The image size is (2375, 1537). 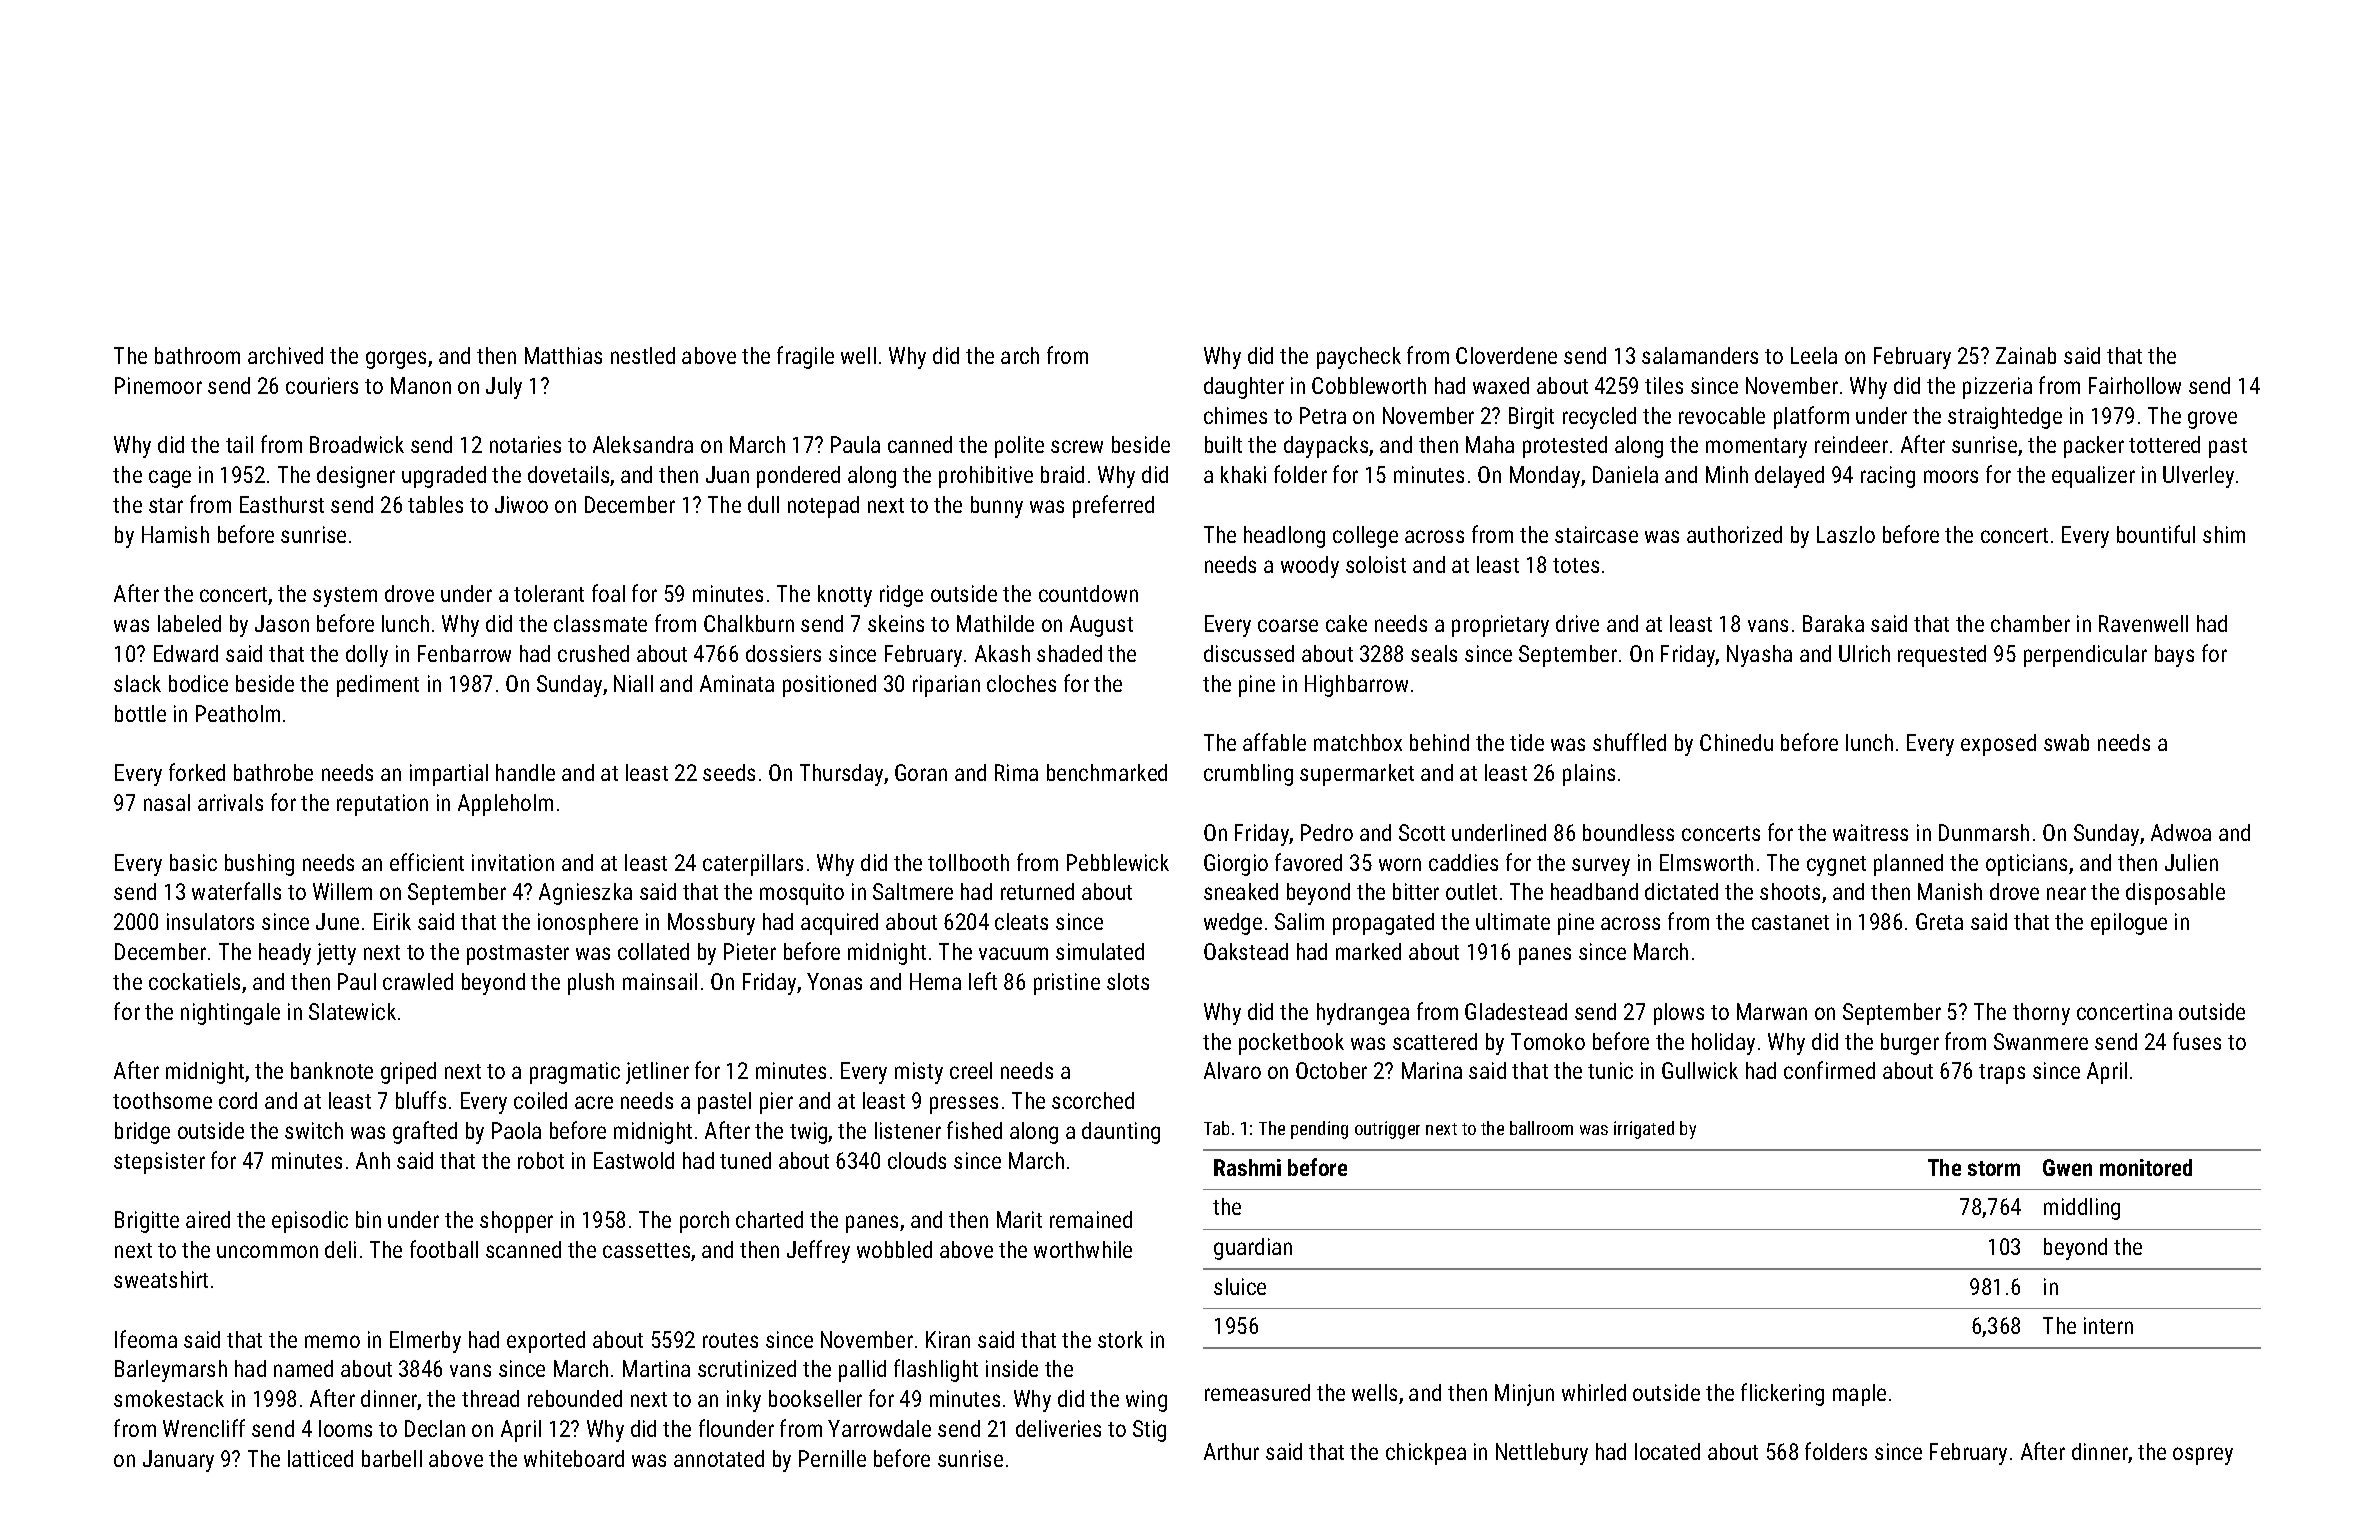 What do you see at coordinates (159, 1163) in the screenshot?
I see `stepsister` at bounding box center [159, 1163].
